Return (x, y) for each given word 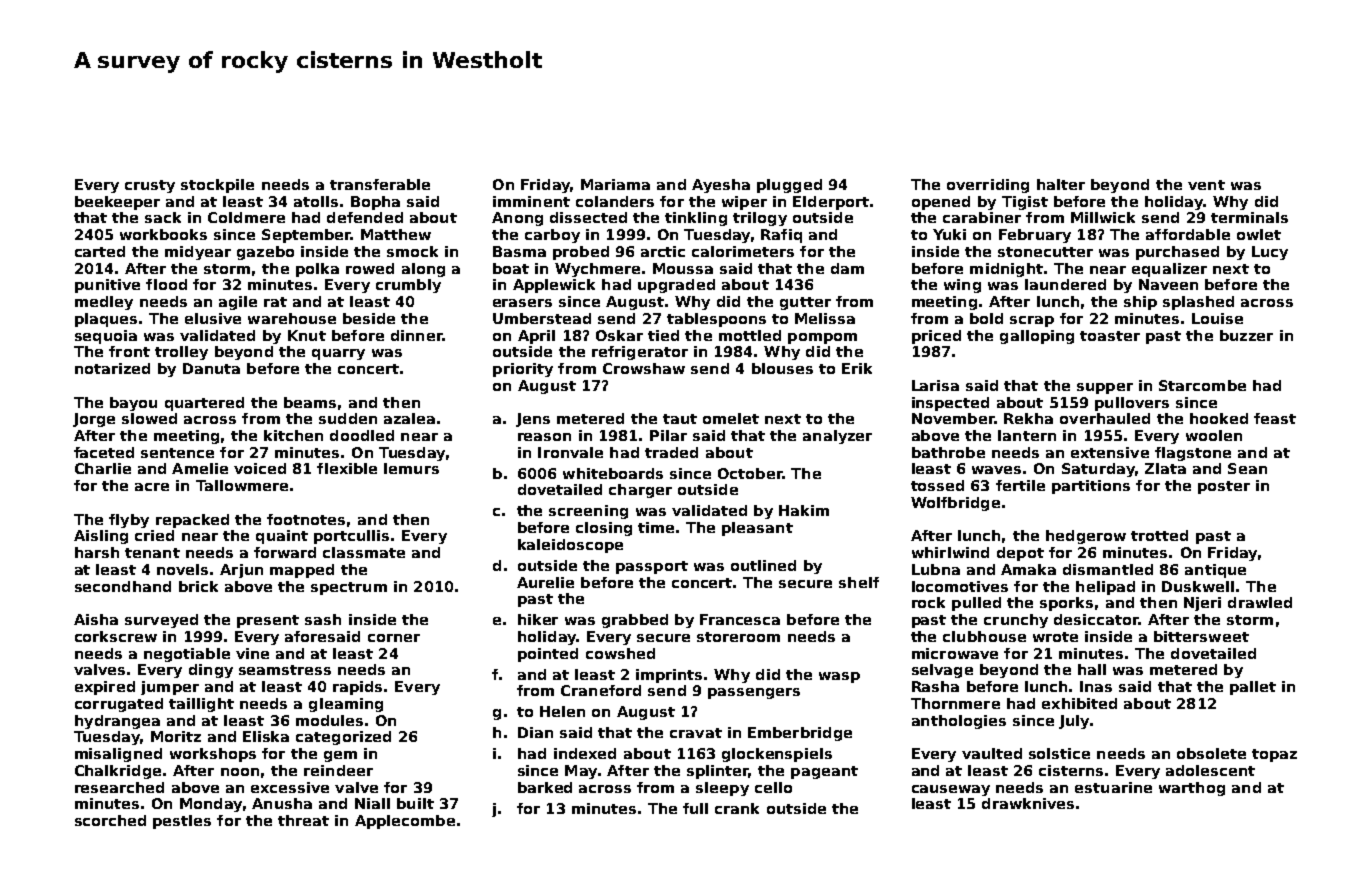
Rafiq (781, 236)
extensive (1110, 452)
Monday (211, 805)
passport (652, 567)
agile (238, 303)
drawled (1260, 602)
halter (1061, 184)
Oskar (619, 335)
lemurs (411, 468)
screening (588, 512)
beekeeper (117, 203)
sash (323, 619)
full (695, 808)
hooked (1219, 418)
